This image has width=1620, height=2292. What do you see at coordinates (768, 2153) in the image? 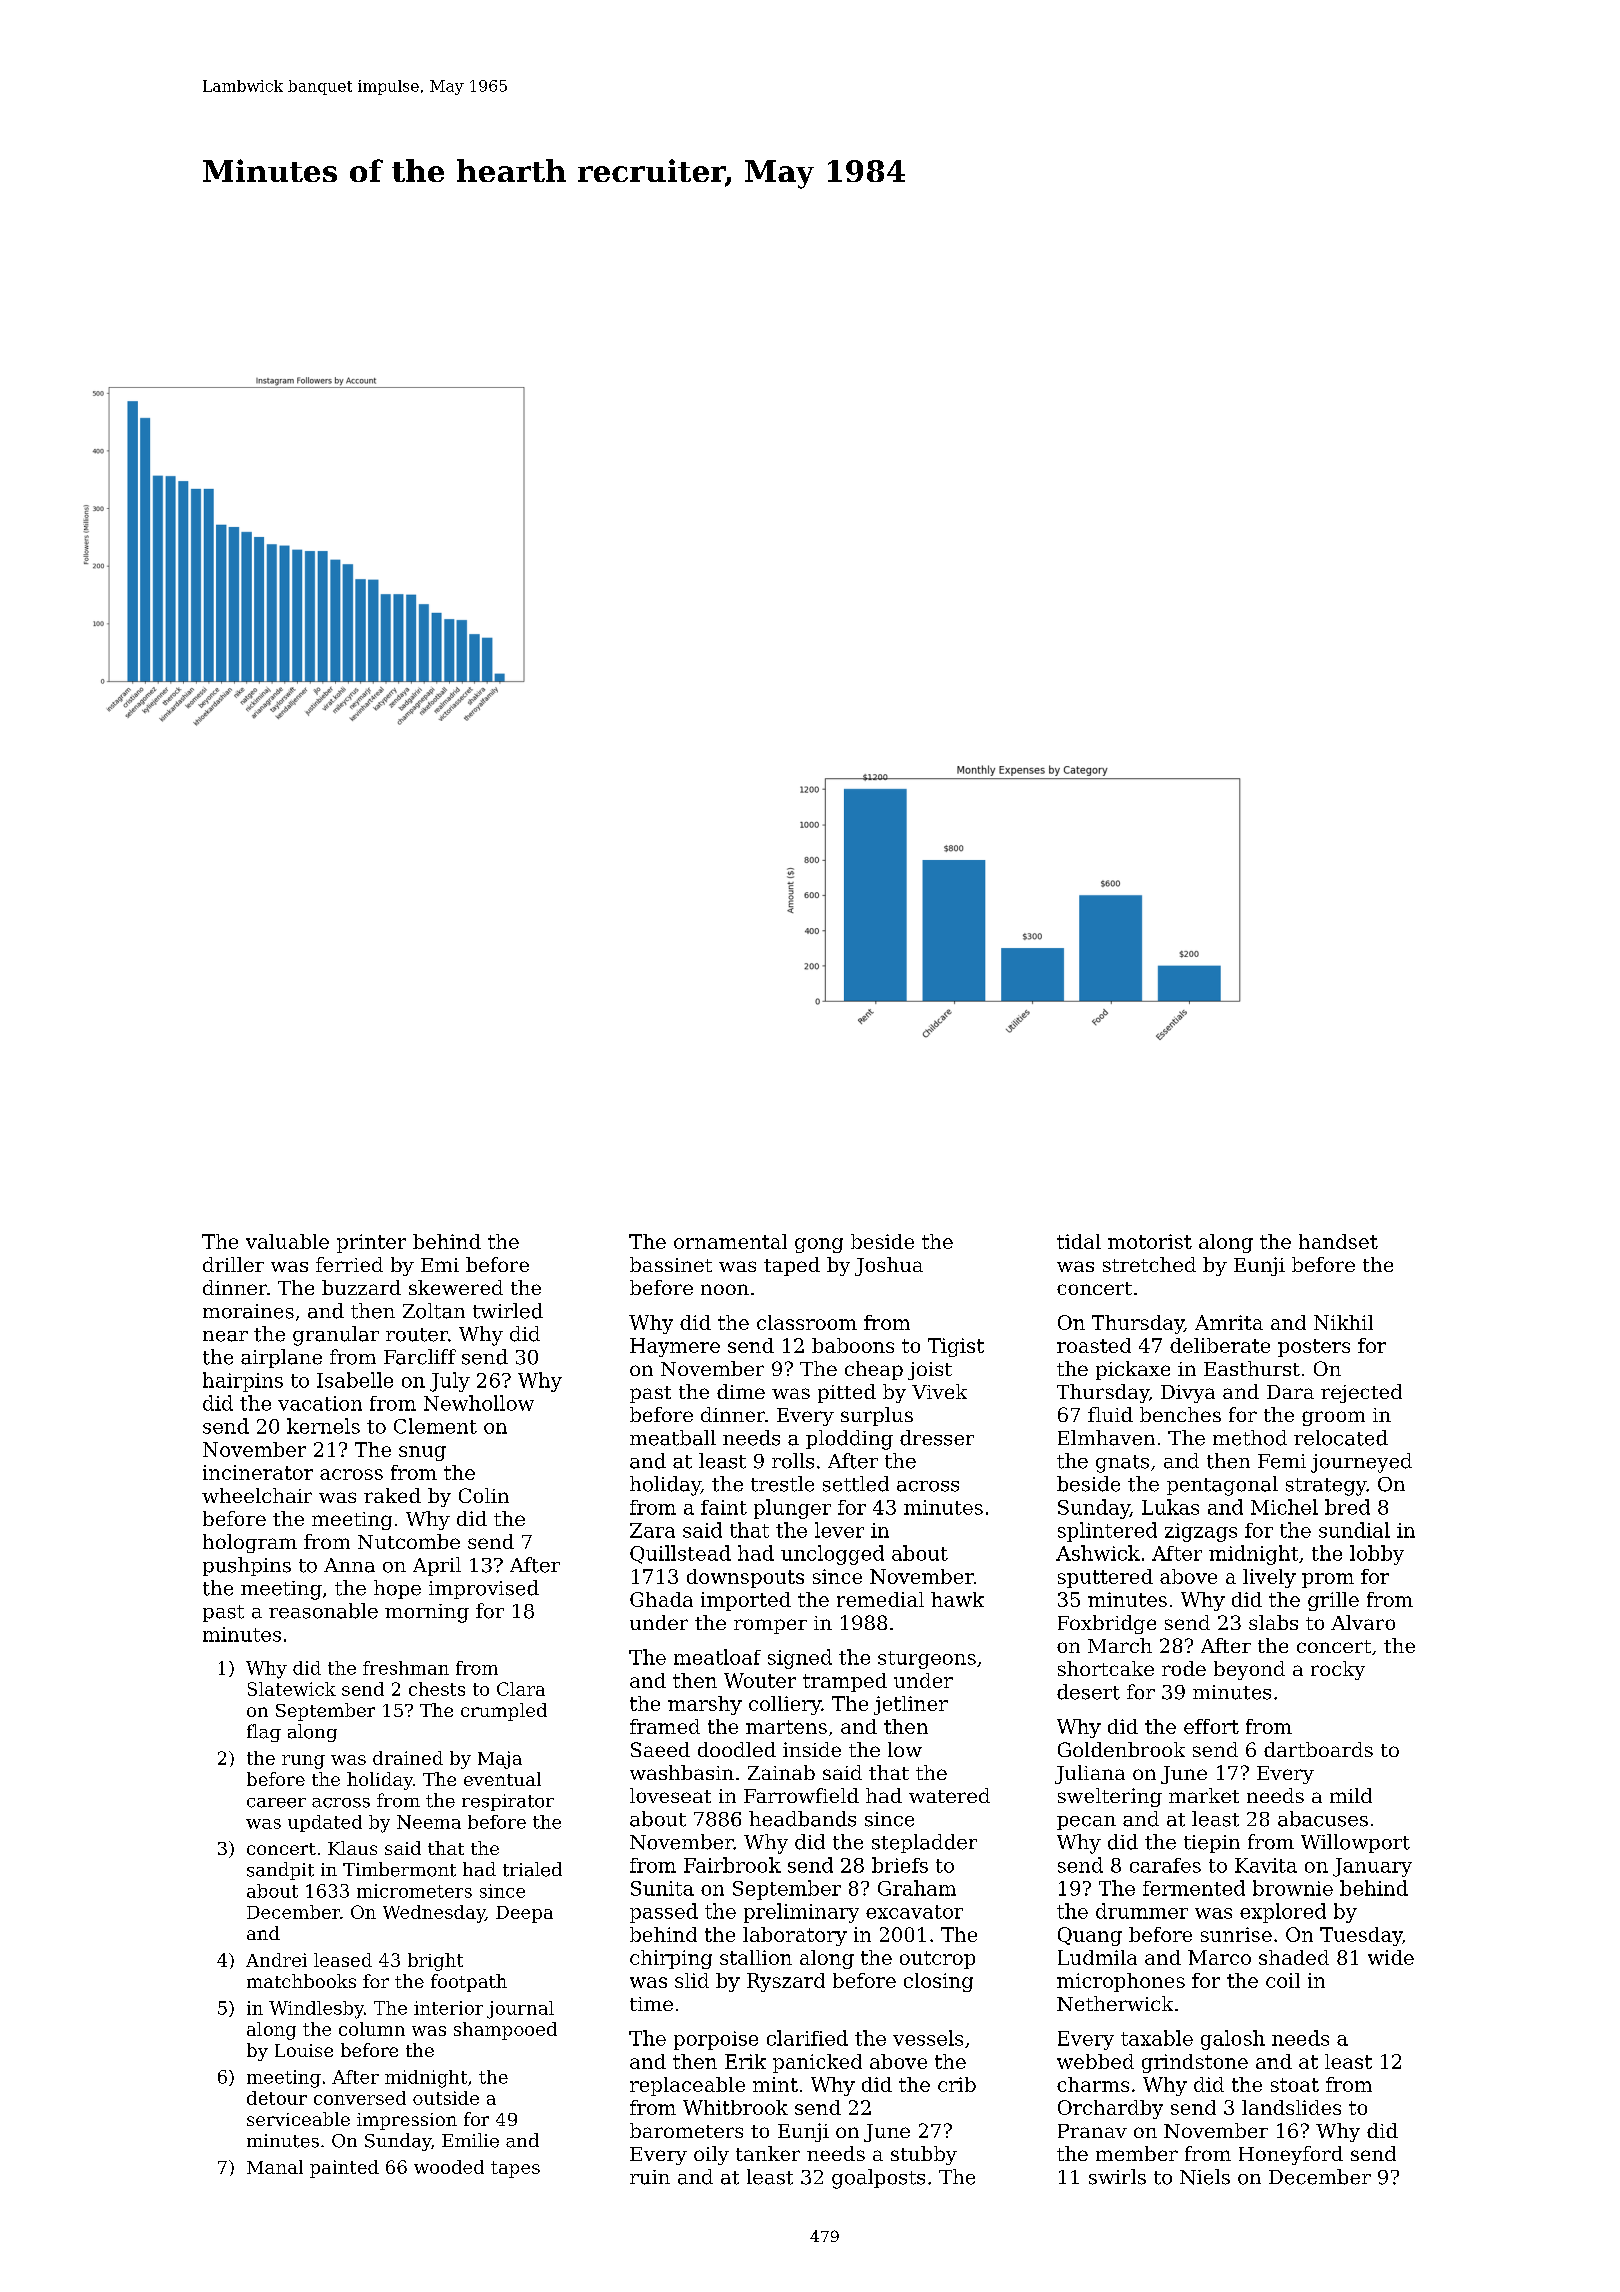
I see `tanker` at bounding box center [768, 2153].
